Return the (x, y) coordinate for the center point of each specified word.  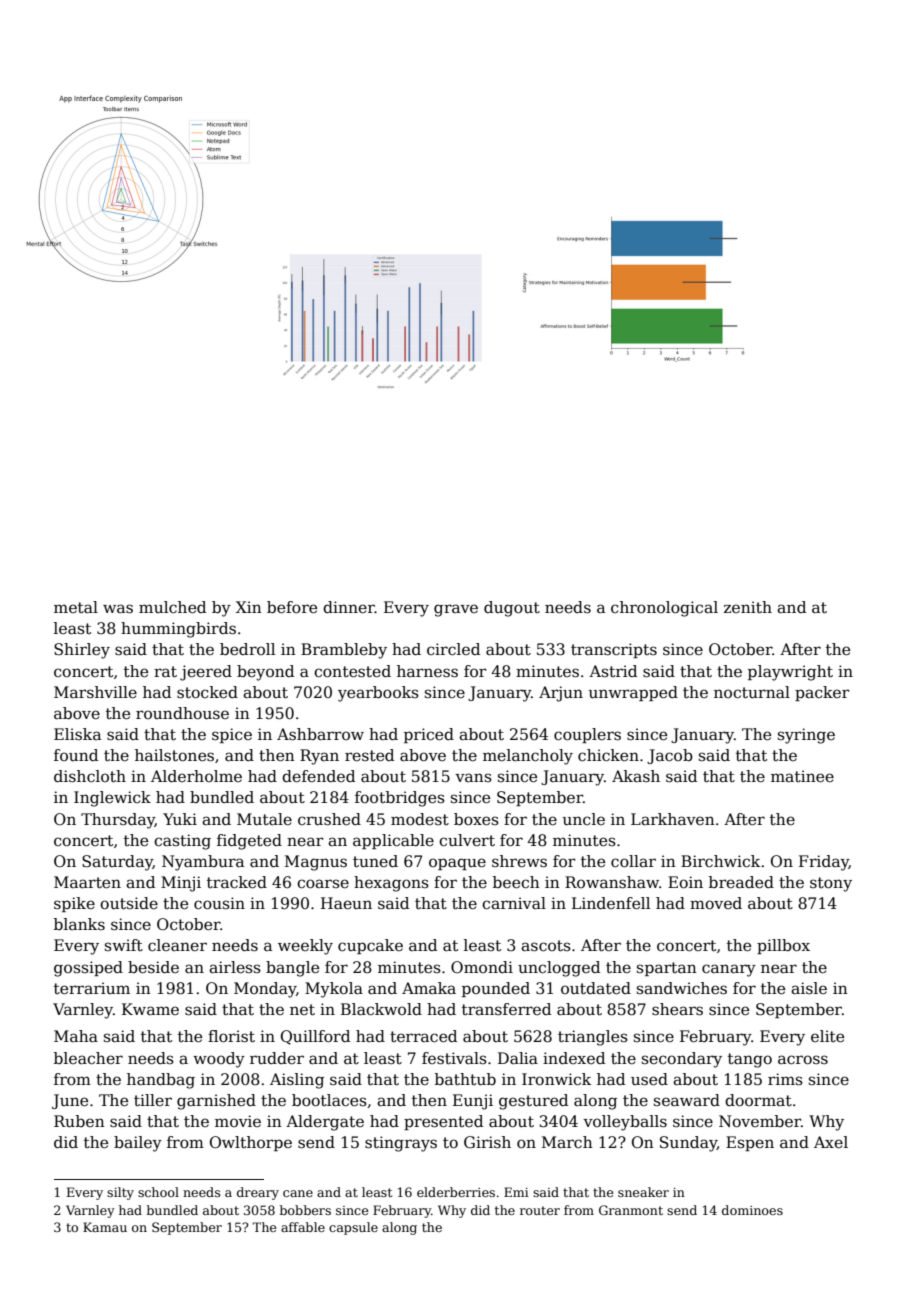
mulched (172, 607)
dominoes (752, 1210)
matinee (802, 776)
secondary (682, 1060)
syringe (806, 736)
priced (429, 735)
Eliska (77, 734)
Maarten (87, 882)
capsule (353, 1228)
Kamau (105, 1227)
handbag (161, 1081)
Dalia (518, 1058)
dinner (349, 607)
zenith (748, 607)
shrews (519, 861)
